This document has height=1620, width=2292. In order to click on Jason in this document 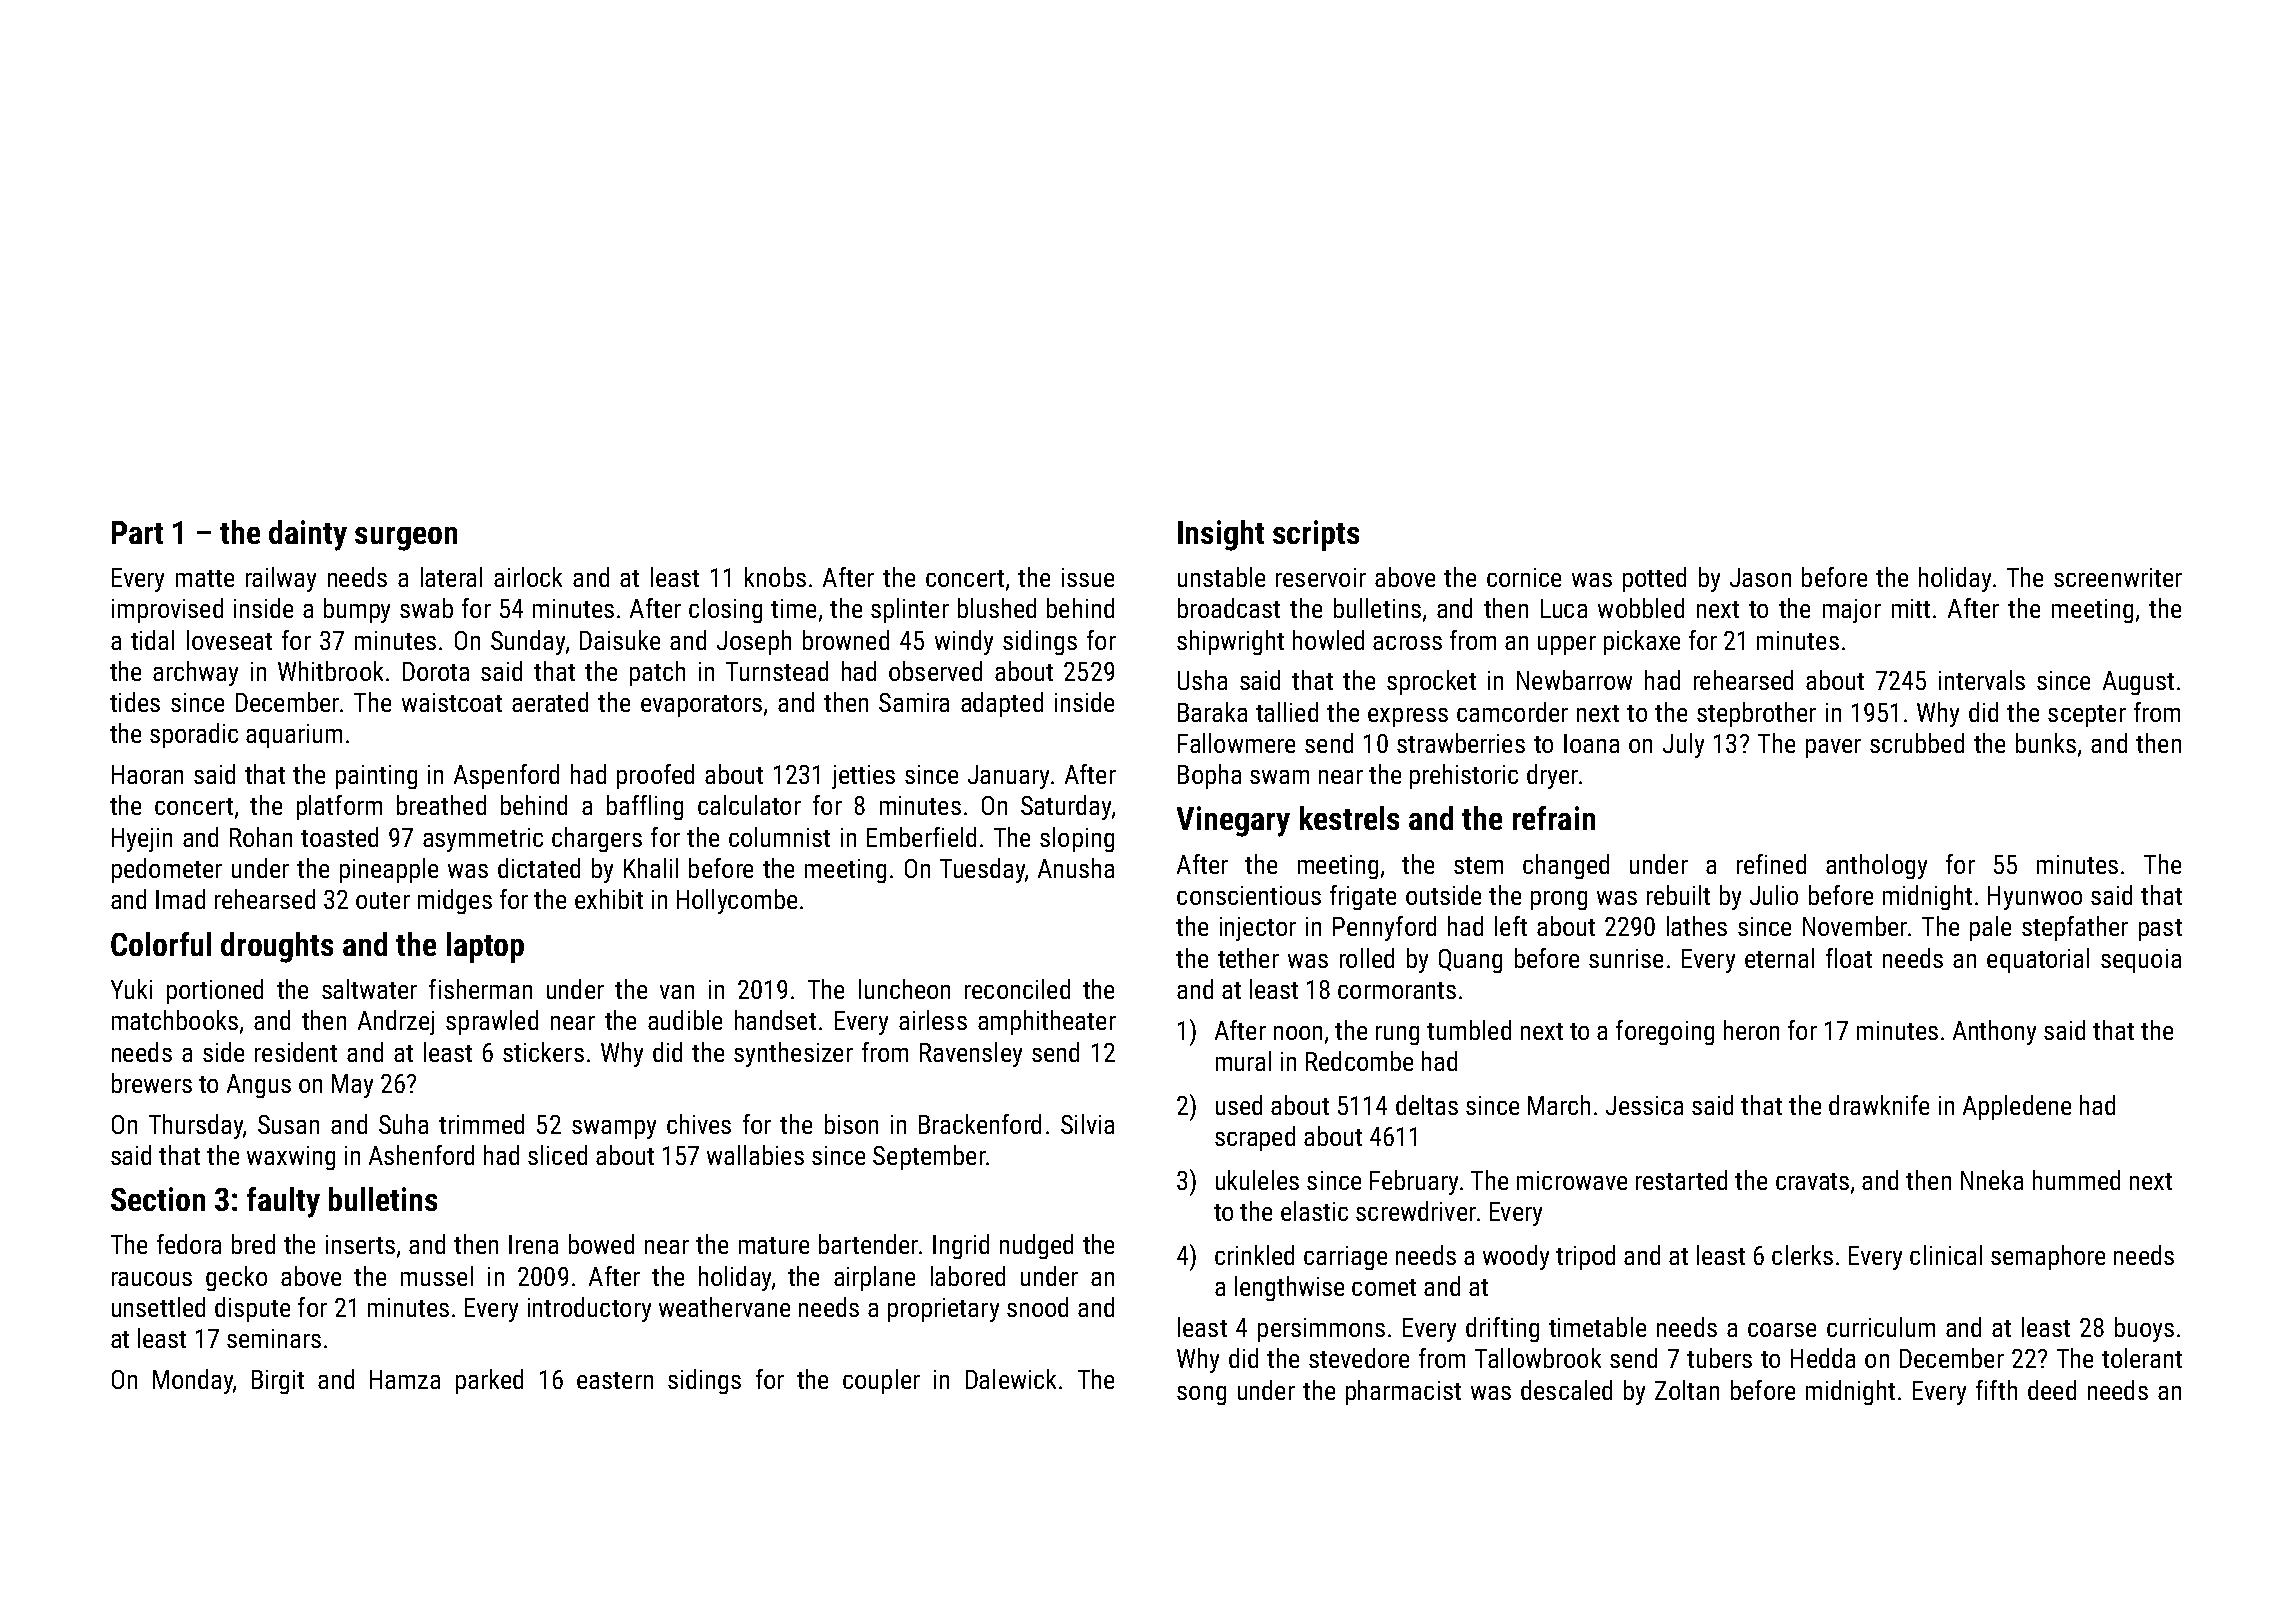, I will do `click(1760, 577)`.
